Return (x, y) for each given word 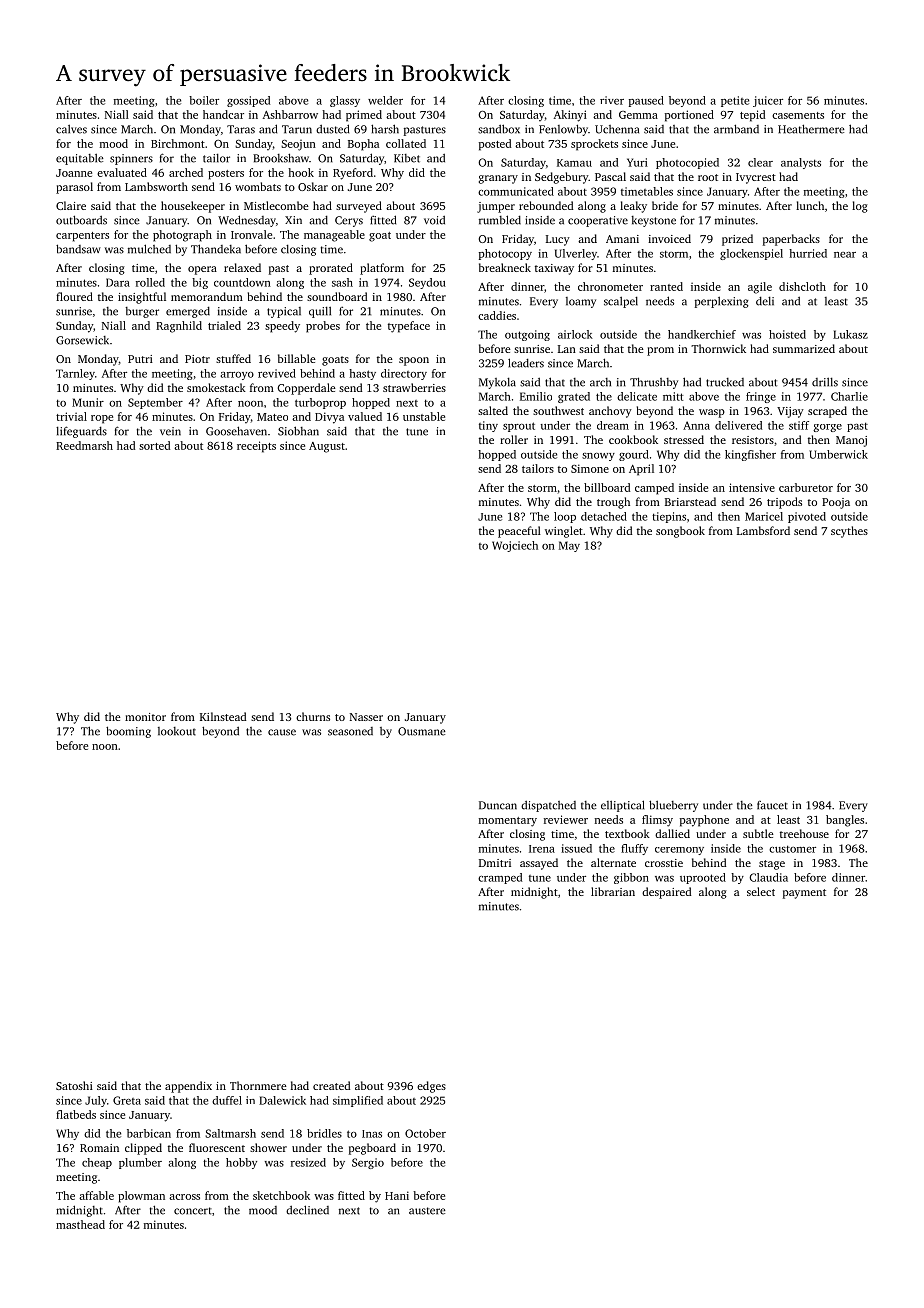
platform (382, 269)
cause (282, 732)
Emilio (536, 396)
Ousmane (422, 731)
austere (427, 1211)
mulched (149, 249)
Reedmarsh (84, 445)
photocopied (687, 163)
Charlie (849, 396)
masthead (80, 1224)
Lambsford (763, 530)
